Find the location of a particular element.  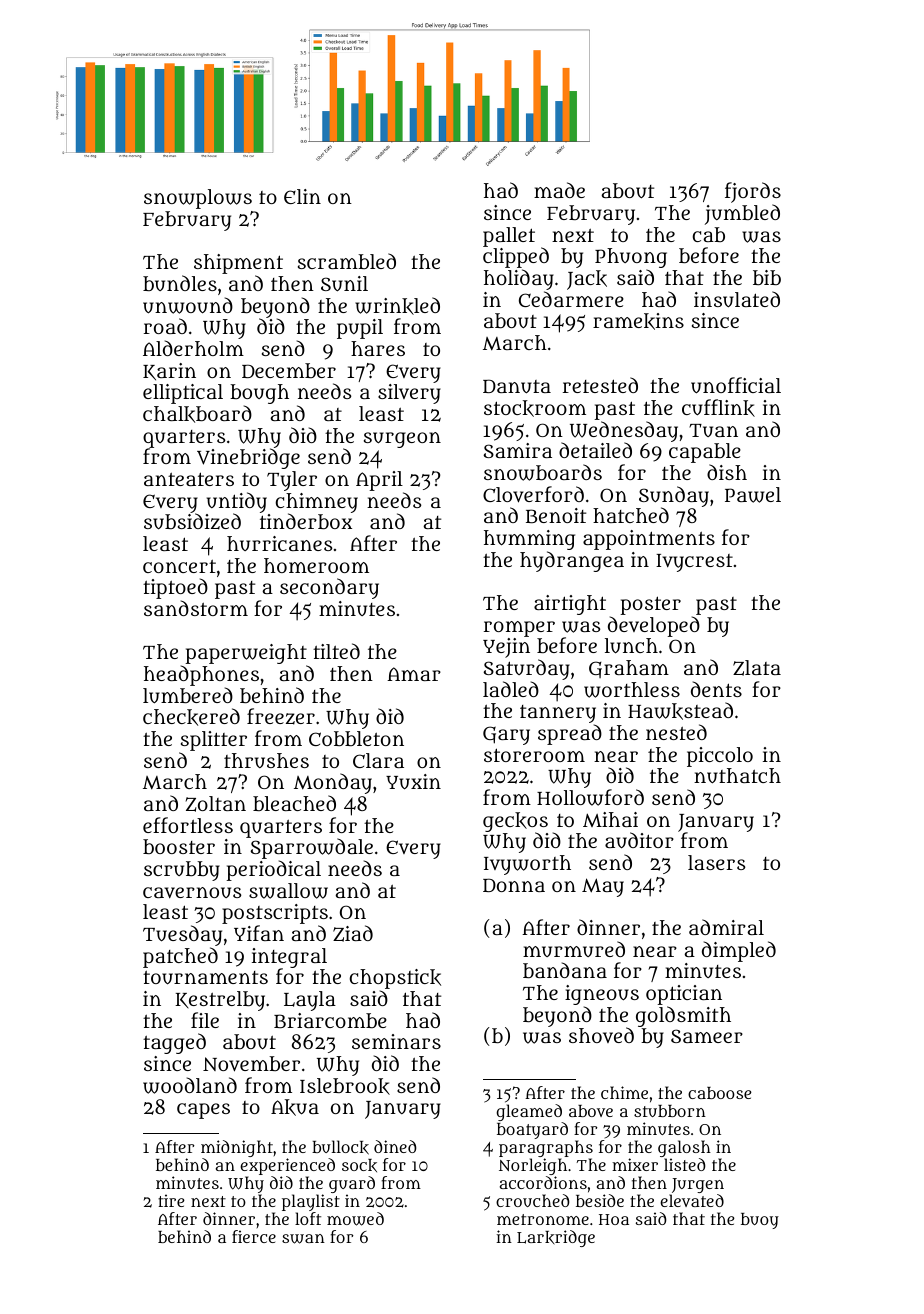

humming is located at coordinates (529, 540).
